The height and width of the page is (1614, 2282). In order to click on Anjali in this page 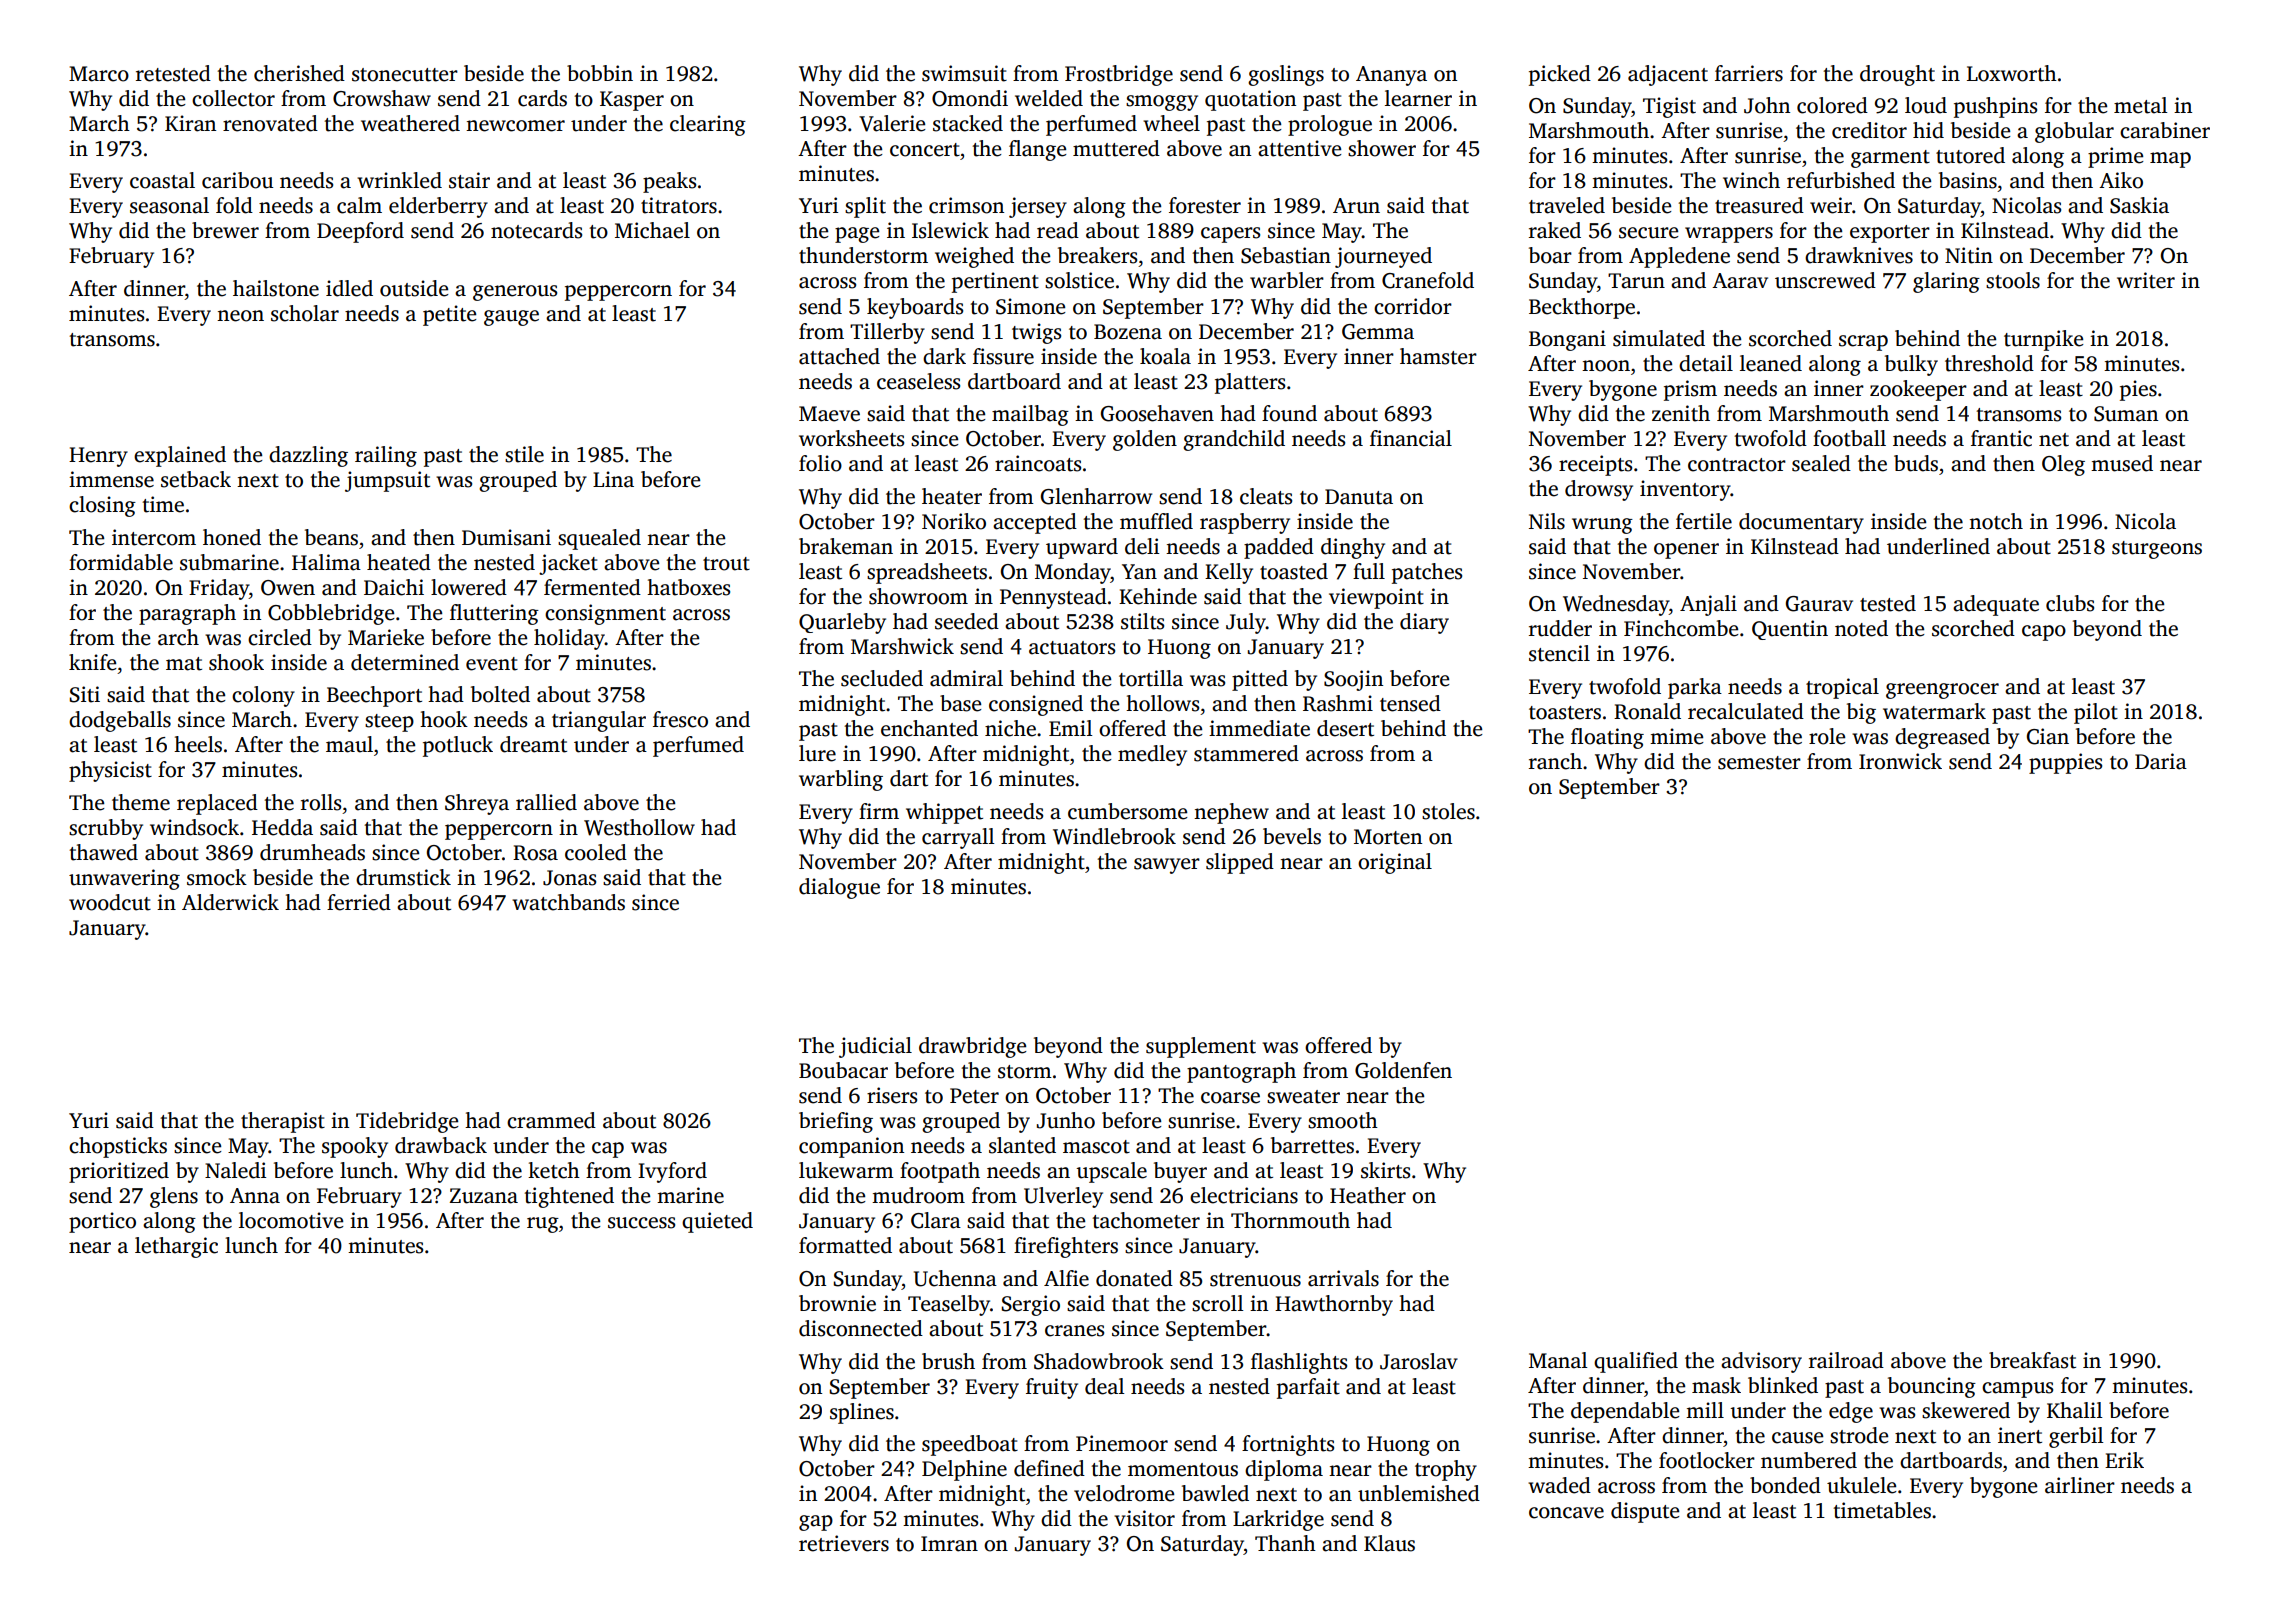, I will do `click(1708, 605)`.
